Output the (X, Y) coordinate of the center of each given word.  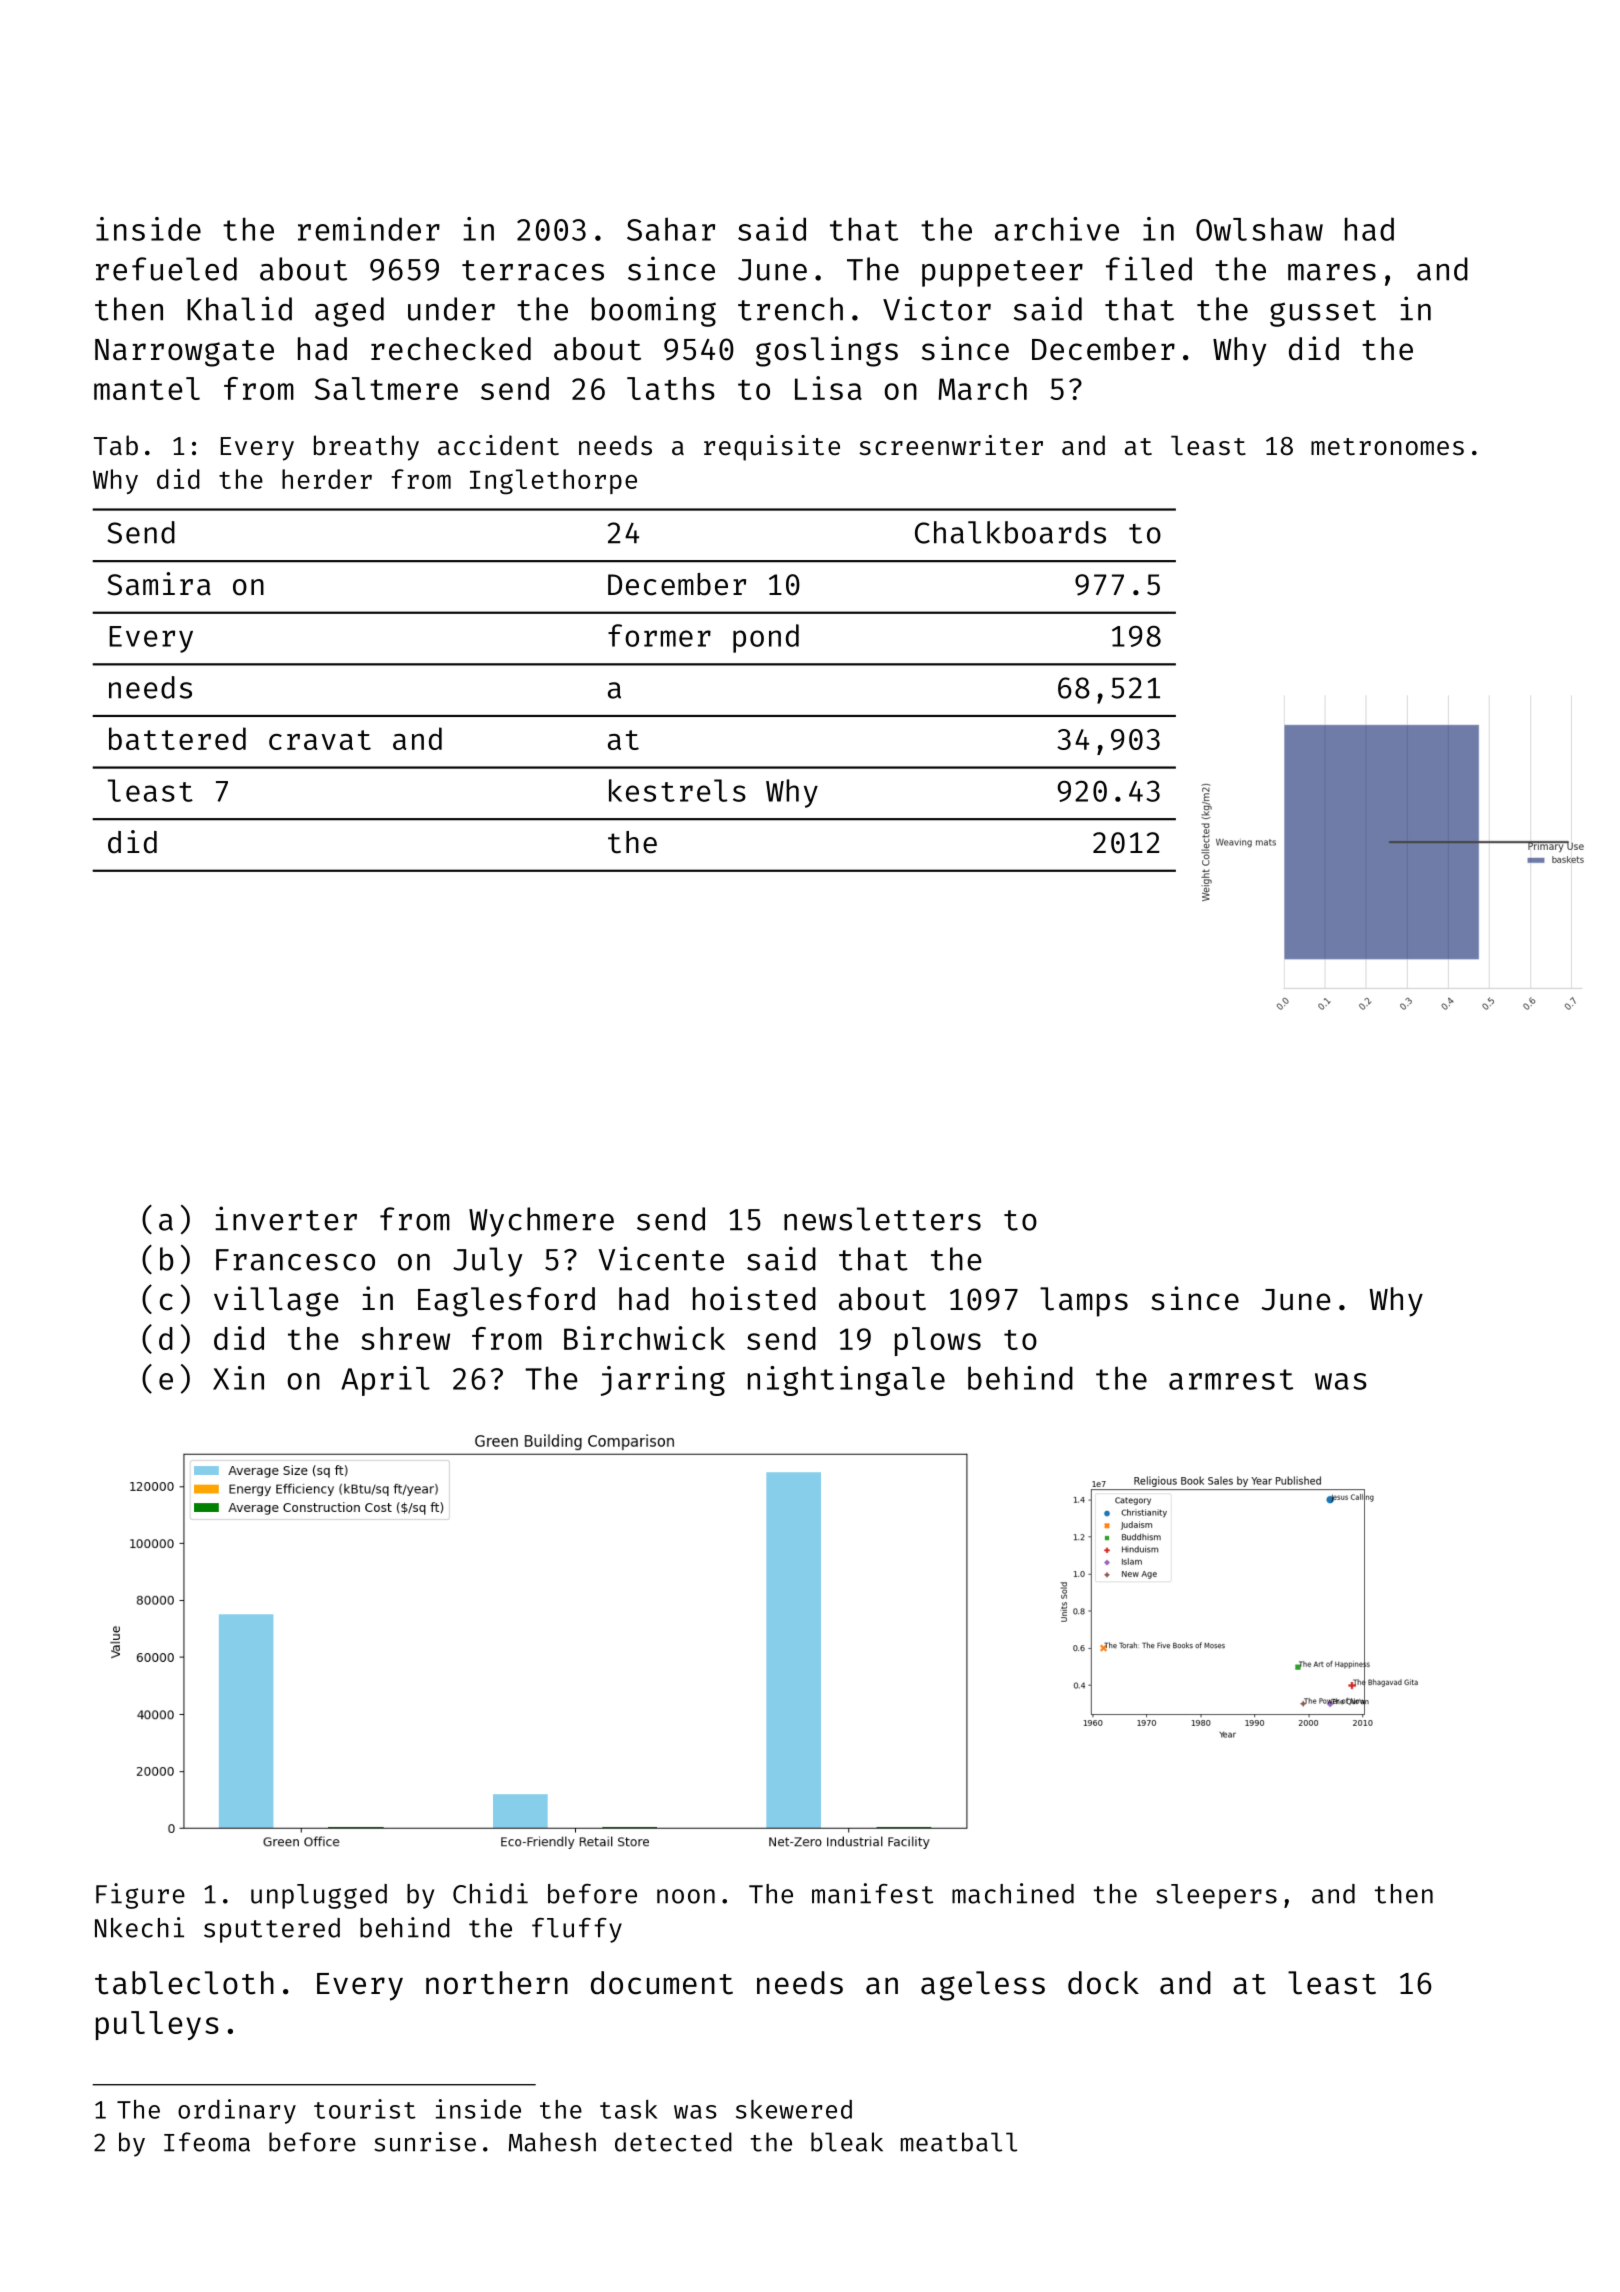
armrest (1231, 1379)
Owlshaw (1259, 229)
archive (1057, 229)
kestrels (677, 790)
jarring (663, 1381)
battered (177, 738)
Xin (238, 1378)
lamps (1084, 1302)
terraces (533, 270)
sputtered (272, 1930)
